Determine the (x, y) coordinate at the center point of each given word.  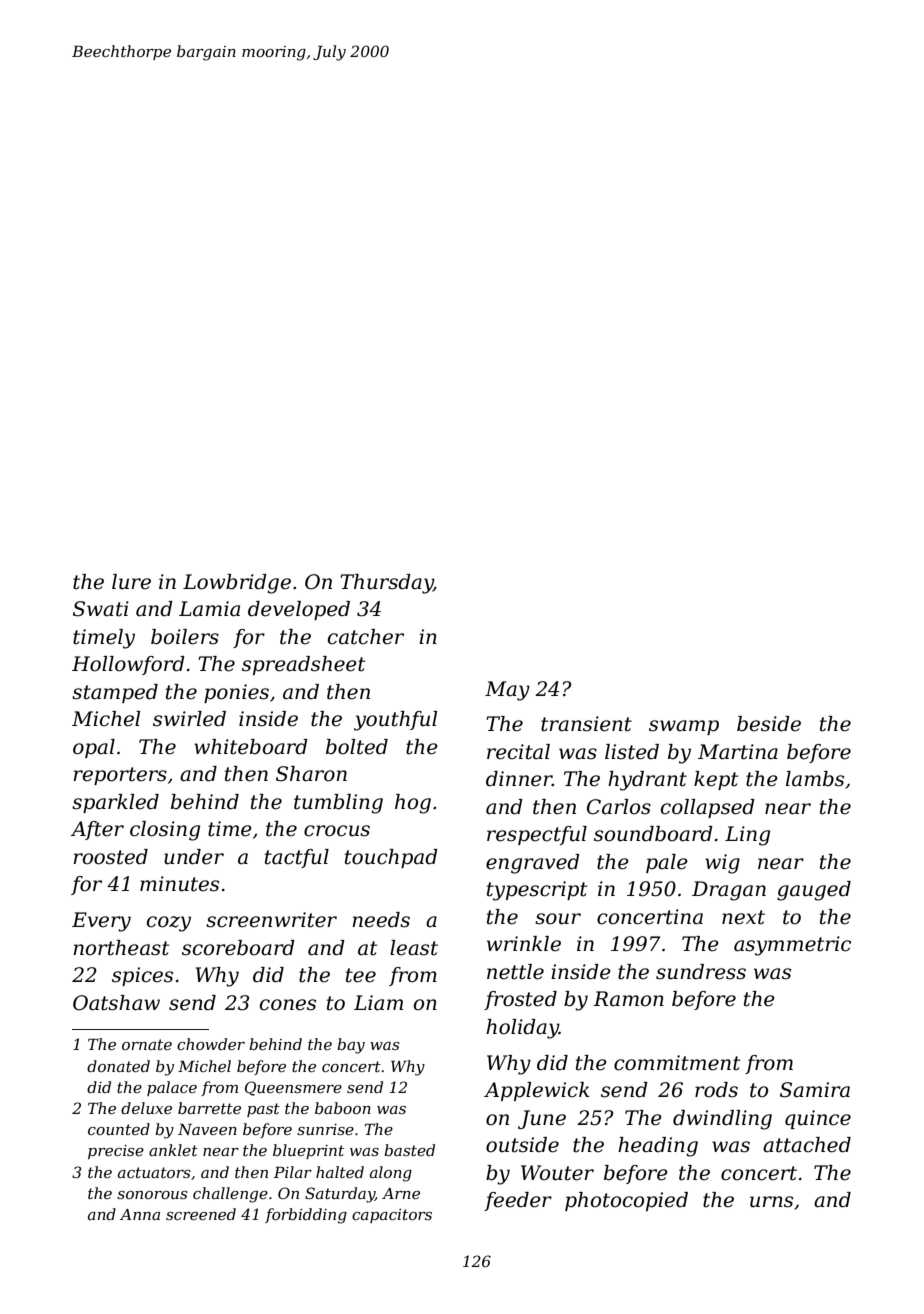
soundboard (653, 834)
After (97, 830)
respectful (537, 835)
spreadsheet (303, 665)
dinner (519, 779)
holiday (522, 1029)
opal (94, 748)
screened (201, 1214)
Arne (401, 1193)
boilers (185, 637)
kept (716, 780)
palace (172, 1088)
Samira (815, 1090)
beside (769, 724)
